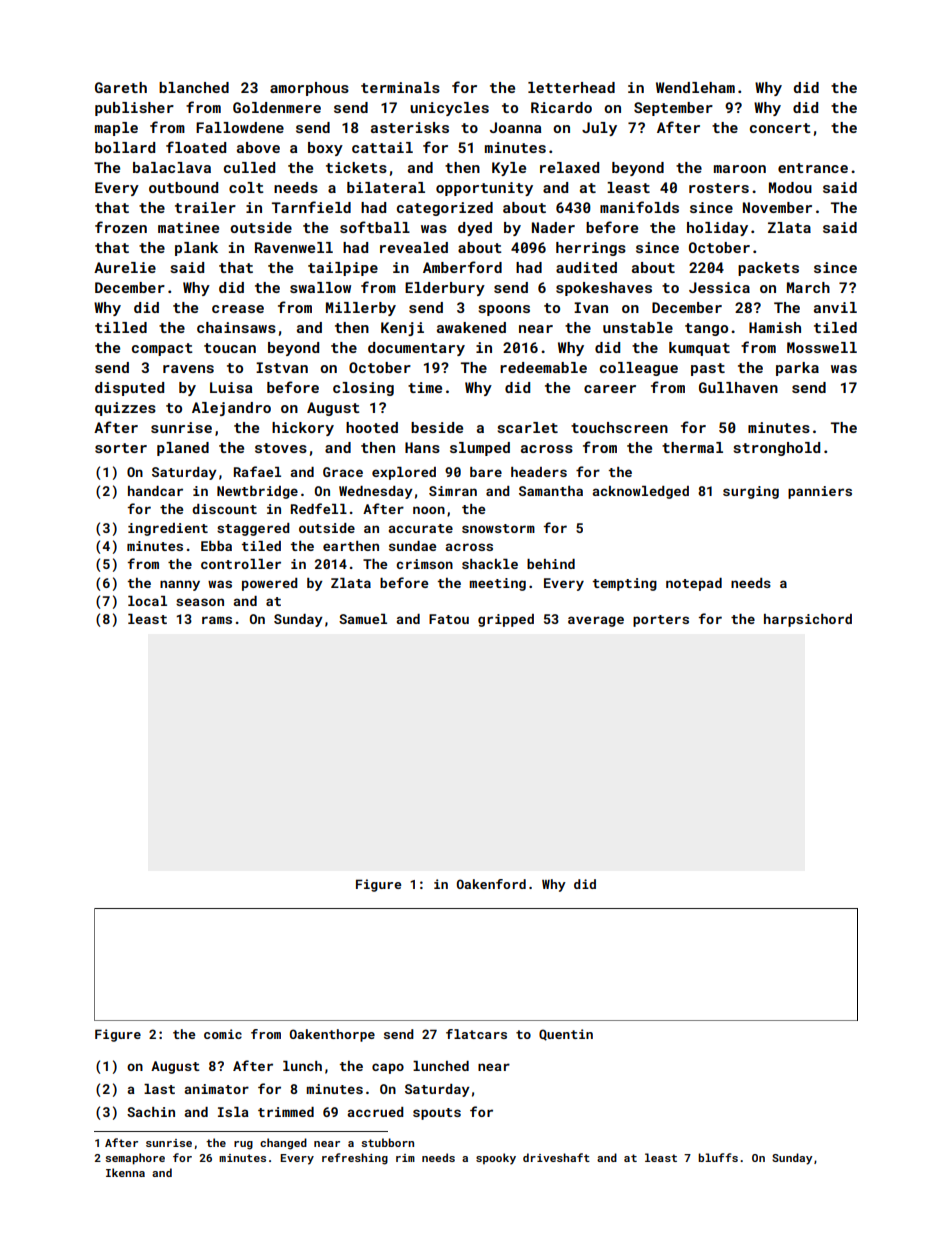  Describe the element at coordinates (551, 491) in the page. I see `Samantha` at that location.
